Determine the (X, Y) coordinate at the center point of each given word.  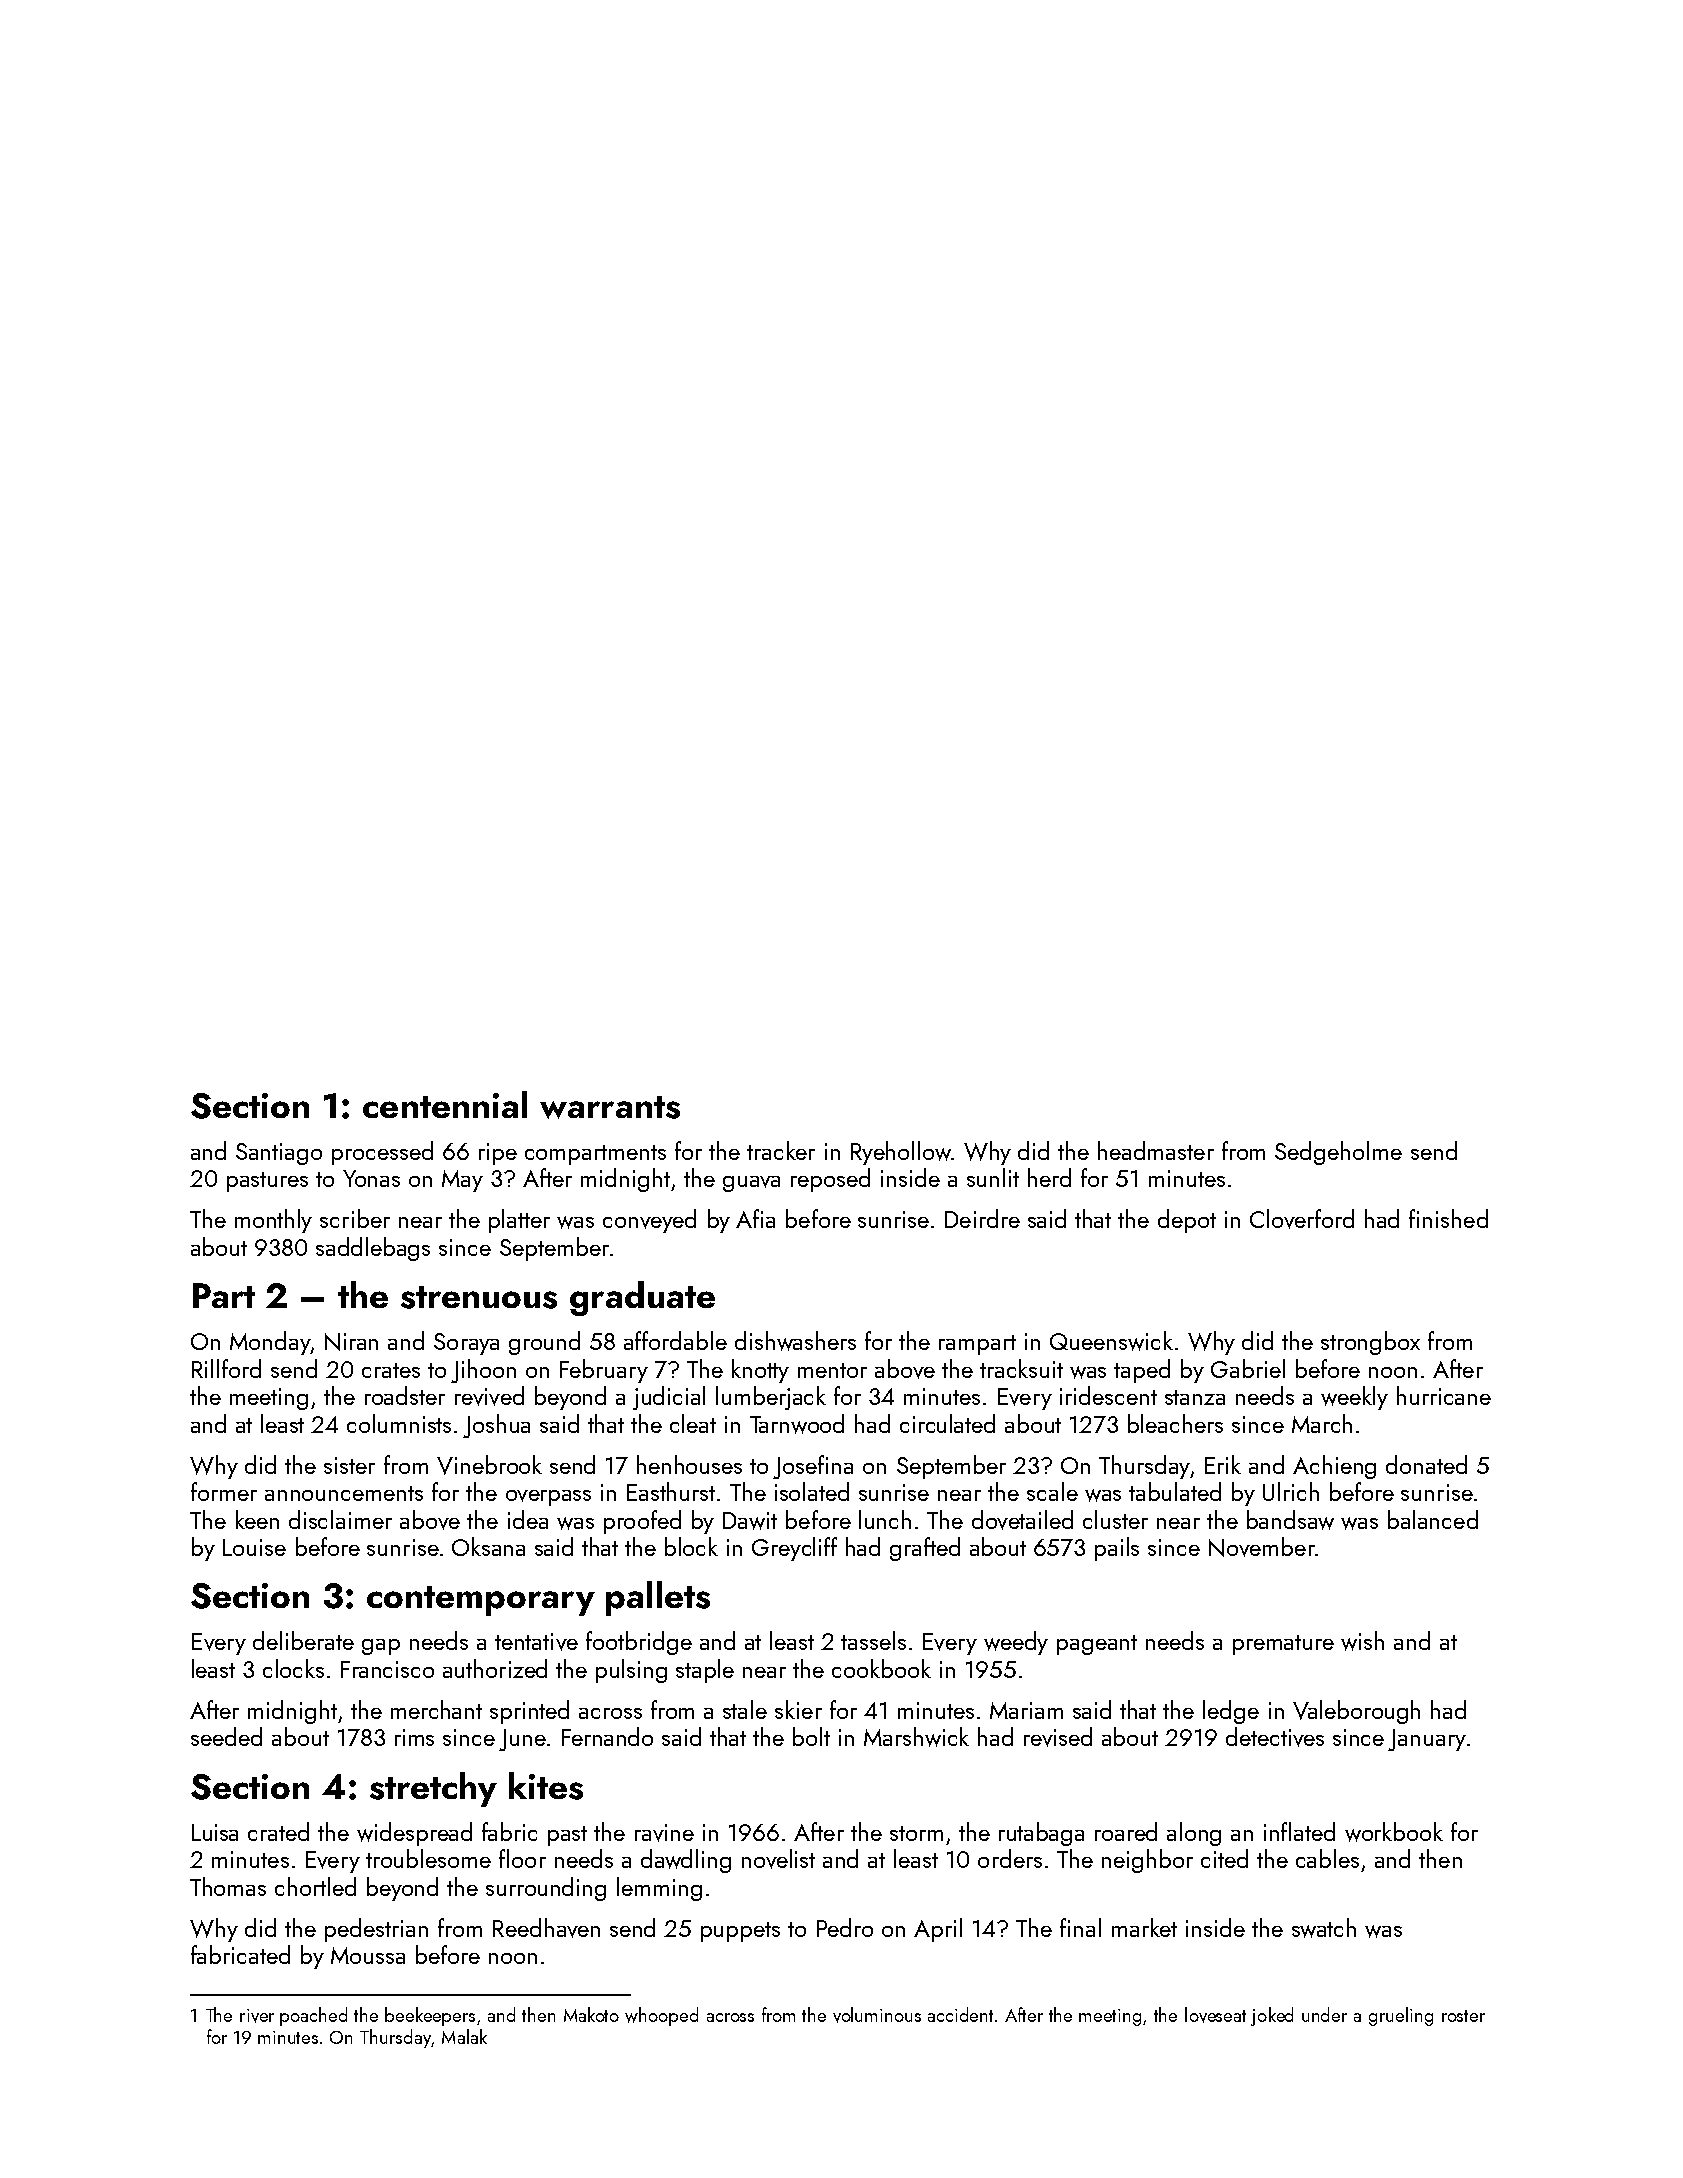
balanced (1433, 1519)
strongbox (1370, 1343)
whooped (661, 2016)
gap (381, 1647)
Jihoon (483, 1371)
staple (705, 1671)
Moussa (368, 1955)
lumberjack (771, 1398)
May (462, 1181)
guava (751, 1184)
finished (1448, 1218)
